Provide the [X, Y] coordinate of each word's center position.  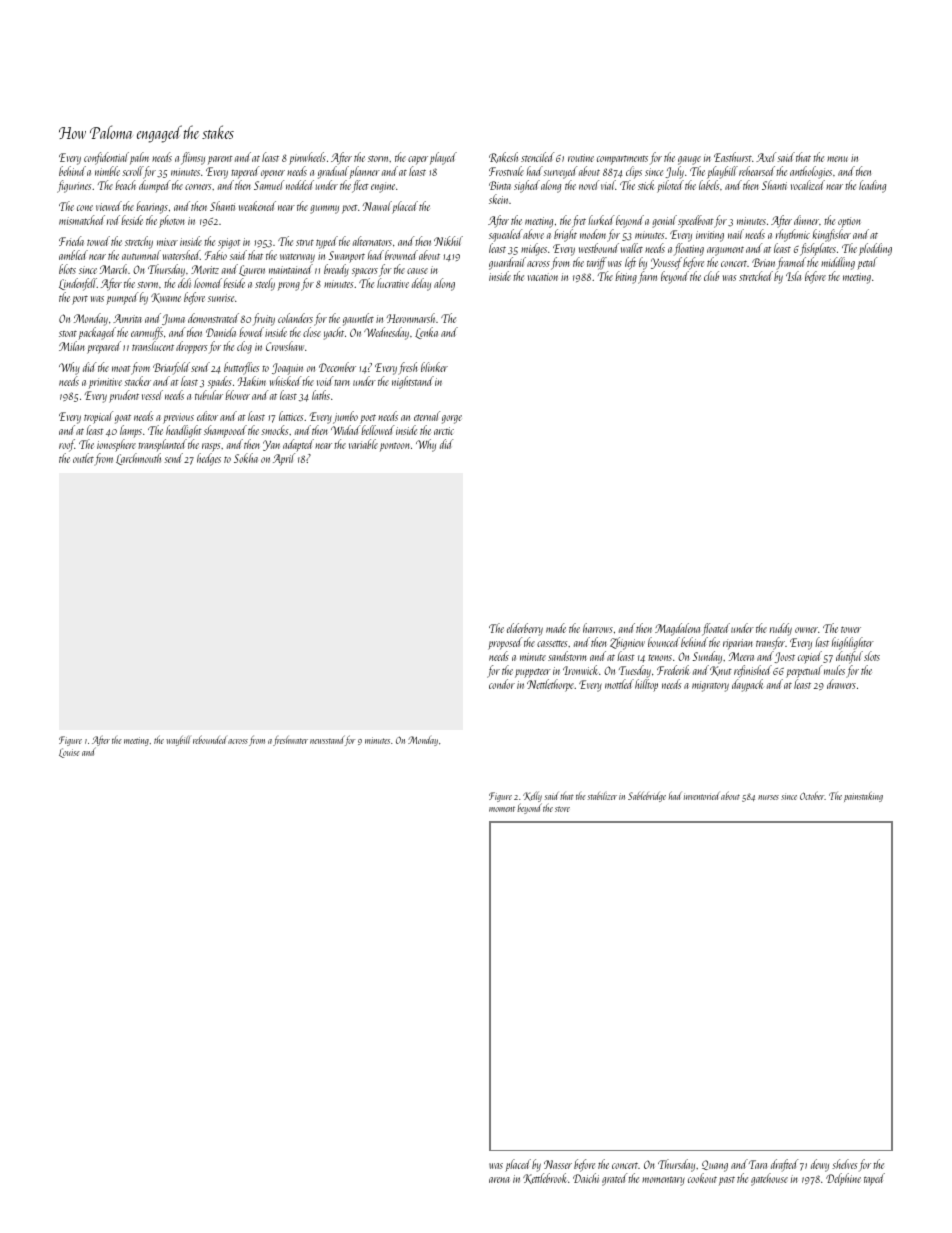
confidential [106, 158]
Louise [69, 753]
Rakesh [503, 157]
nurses [768, 797]
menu [837, 159]
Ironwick [580, 670]
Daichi [586, 1178]
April [284, 459]
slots [872, 656]
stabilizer [602, 796]
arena [499, 1180]
